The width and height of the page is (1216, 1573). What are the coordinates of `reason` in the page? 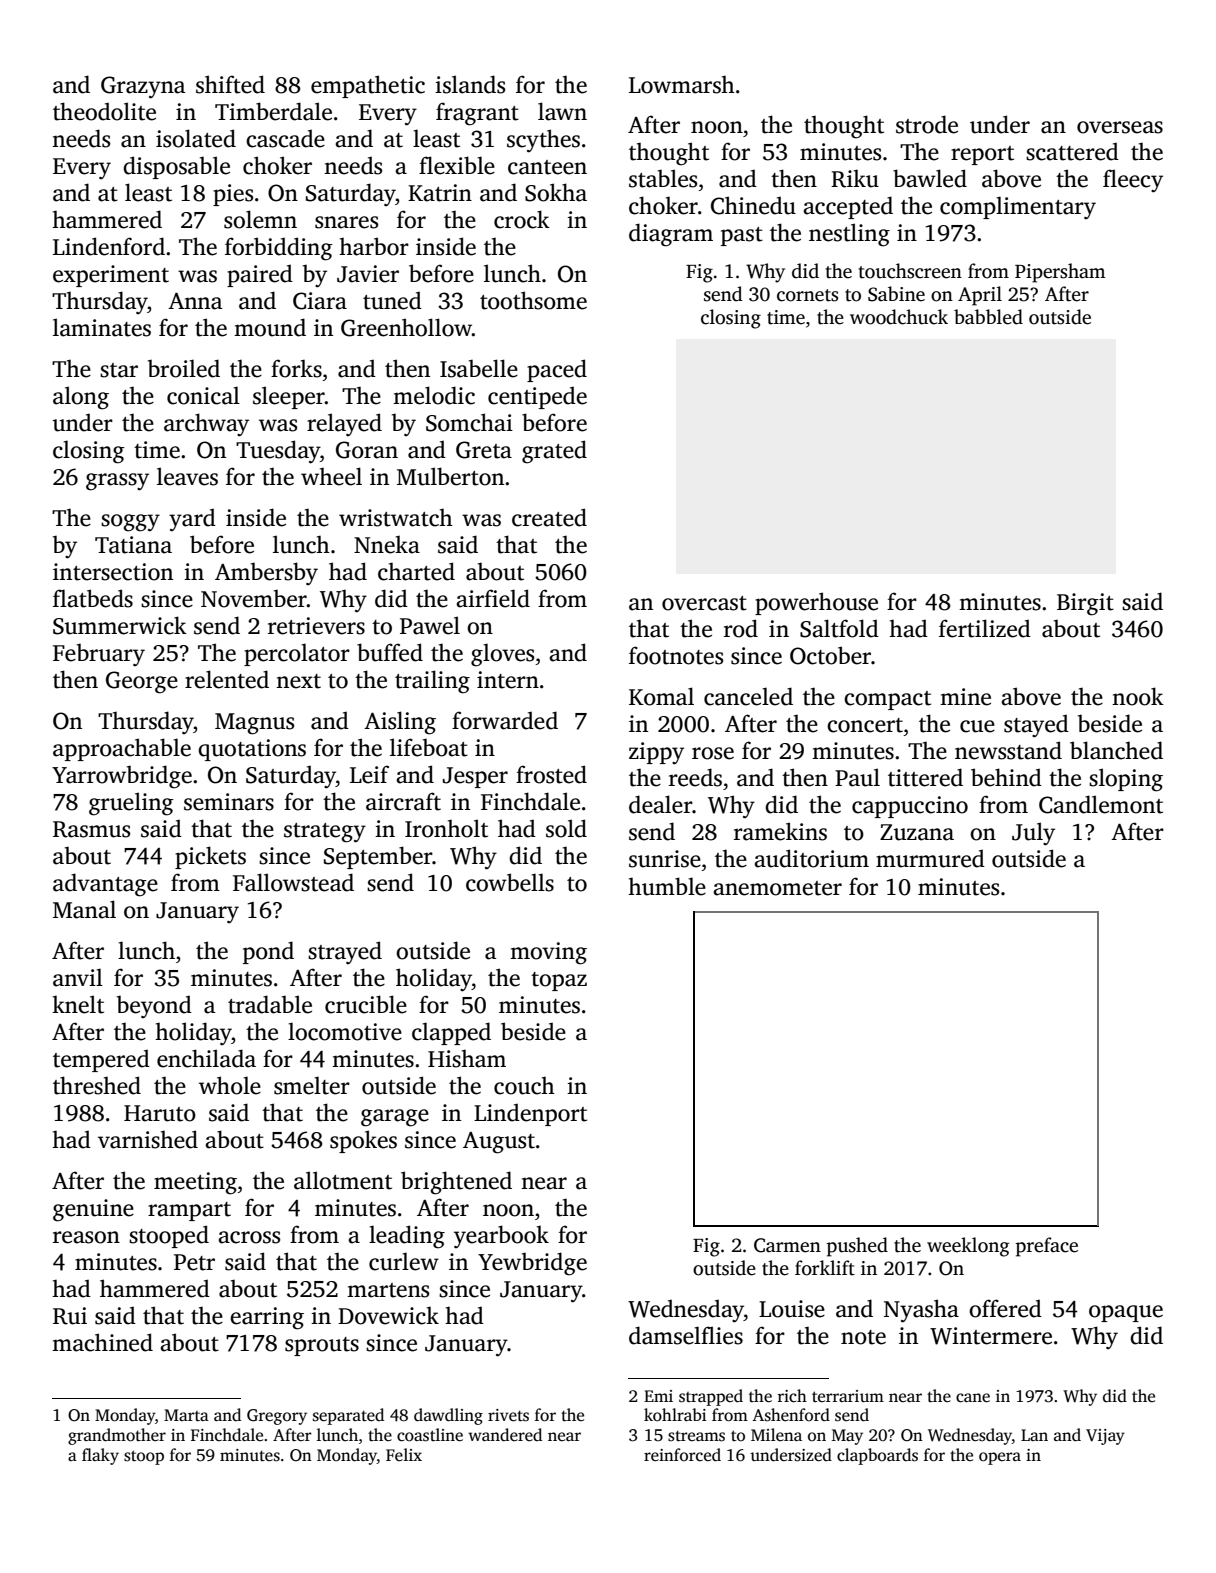 It's located at (86, 1237).
